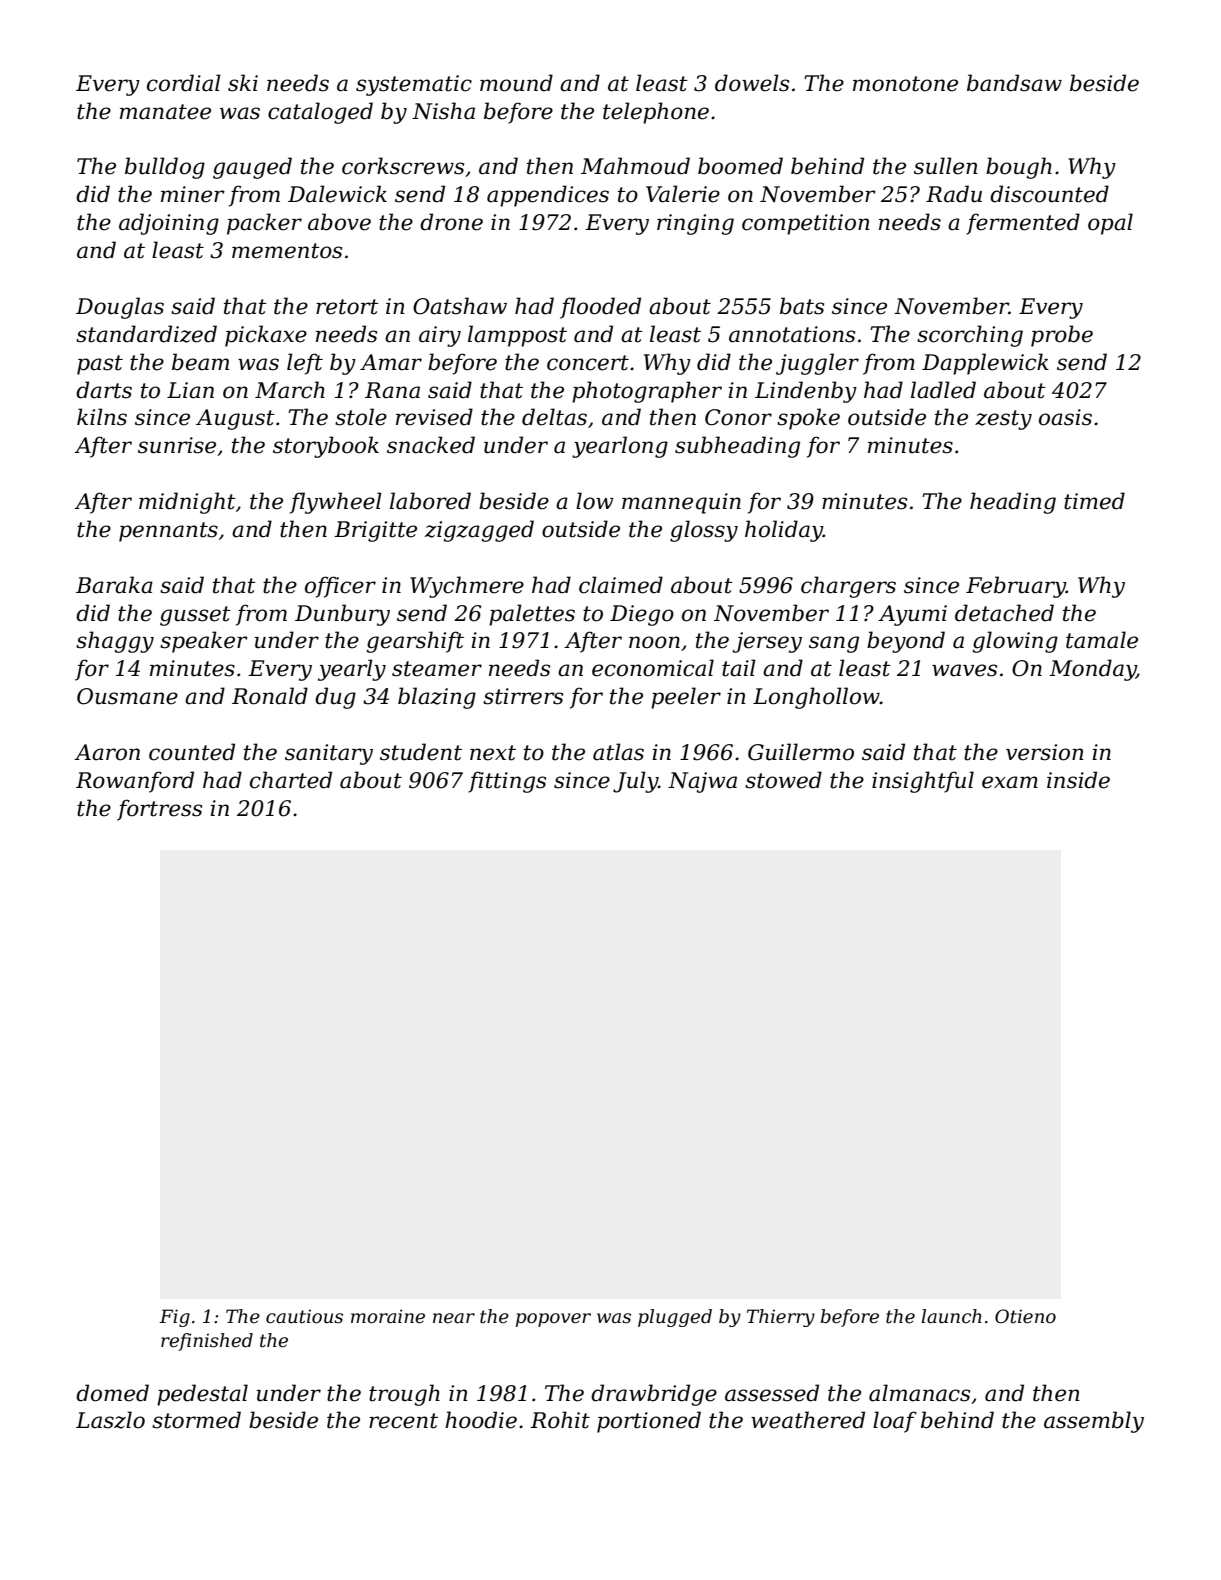  I want to click on timed, so click(1094, 501).
